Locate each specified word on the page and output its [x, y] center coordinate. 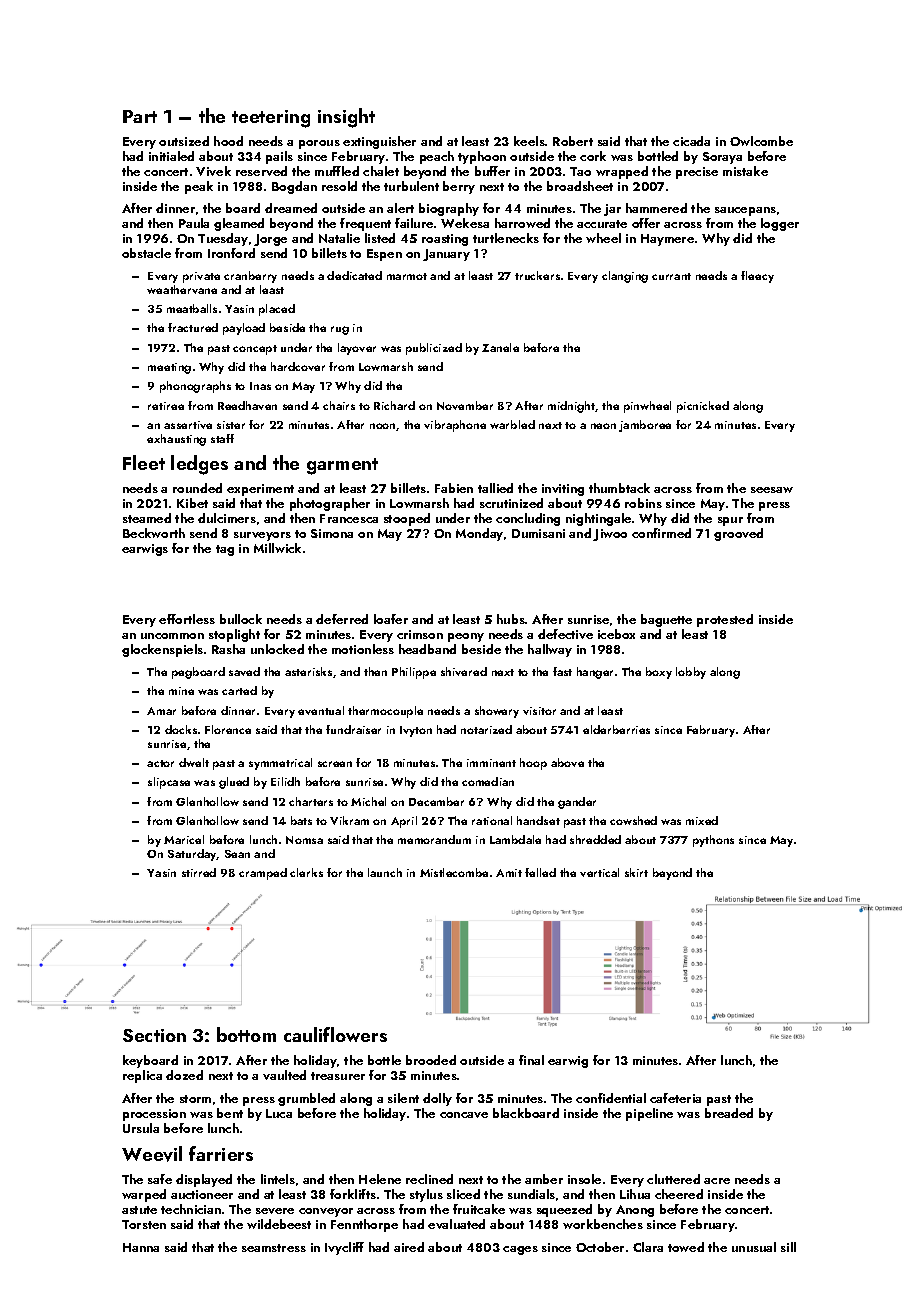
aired [409, 1247]
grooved [738, 534]
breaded [729, 1113]
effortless [187, 619]
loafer [391, 619]
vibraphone [455, 426]
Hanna [141, 1247]
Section [154, 1035]
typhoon [482, 157]
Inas [260, 386]
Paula [194, 223]
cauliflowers [335, 1034]
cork [593, 156]
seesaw [772, 490]
